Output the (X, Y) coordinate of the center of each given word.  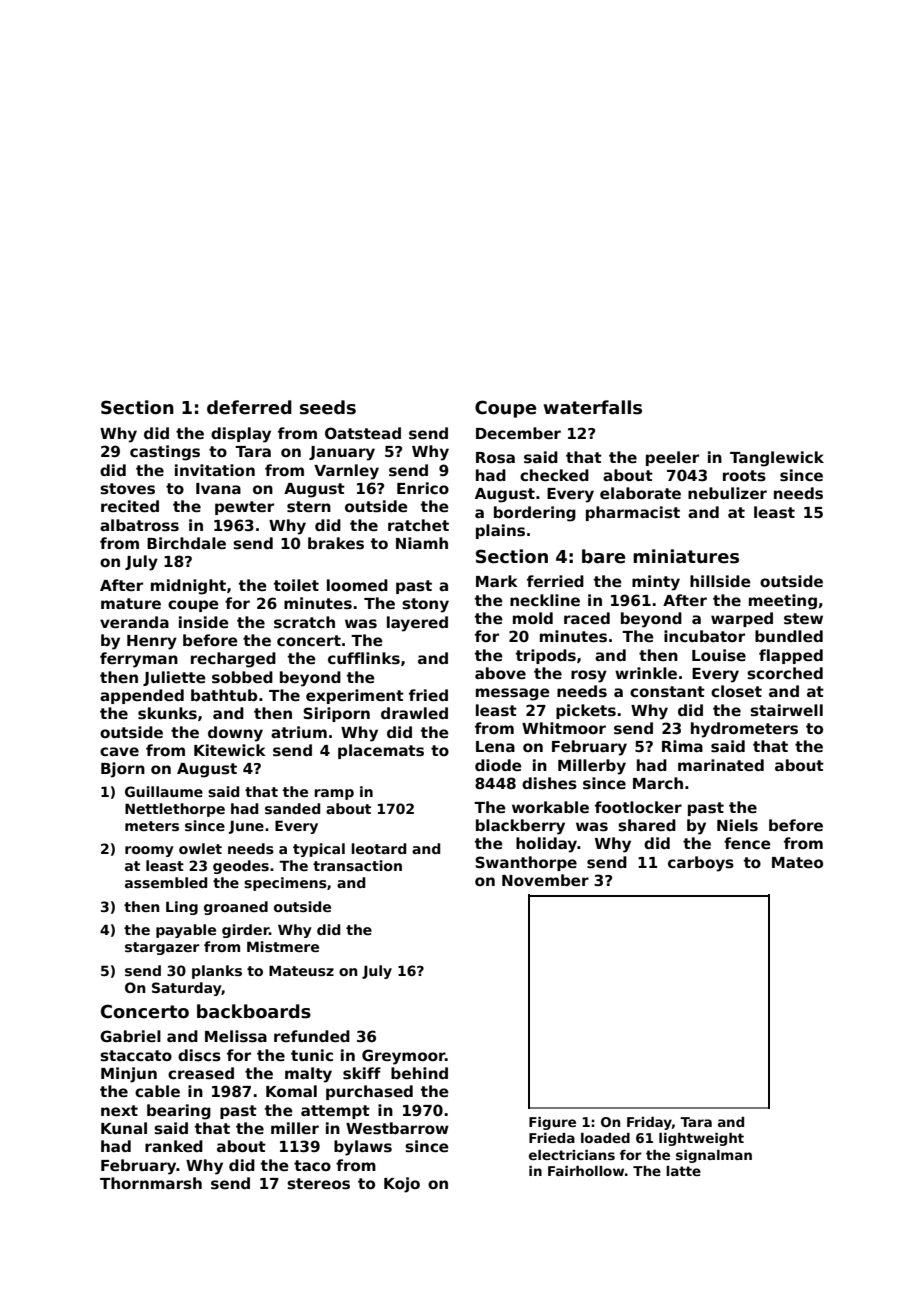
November (545, 880)
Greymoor (403, 1057)
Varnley (346, 472)
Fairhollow (586, 1171)
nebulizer (727, 493)
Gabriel (130, 1036)
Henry (152, 642)
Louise (719, 655)
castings (165, 453)
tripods (546, 656)
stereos (318, 1184)
